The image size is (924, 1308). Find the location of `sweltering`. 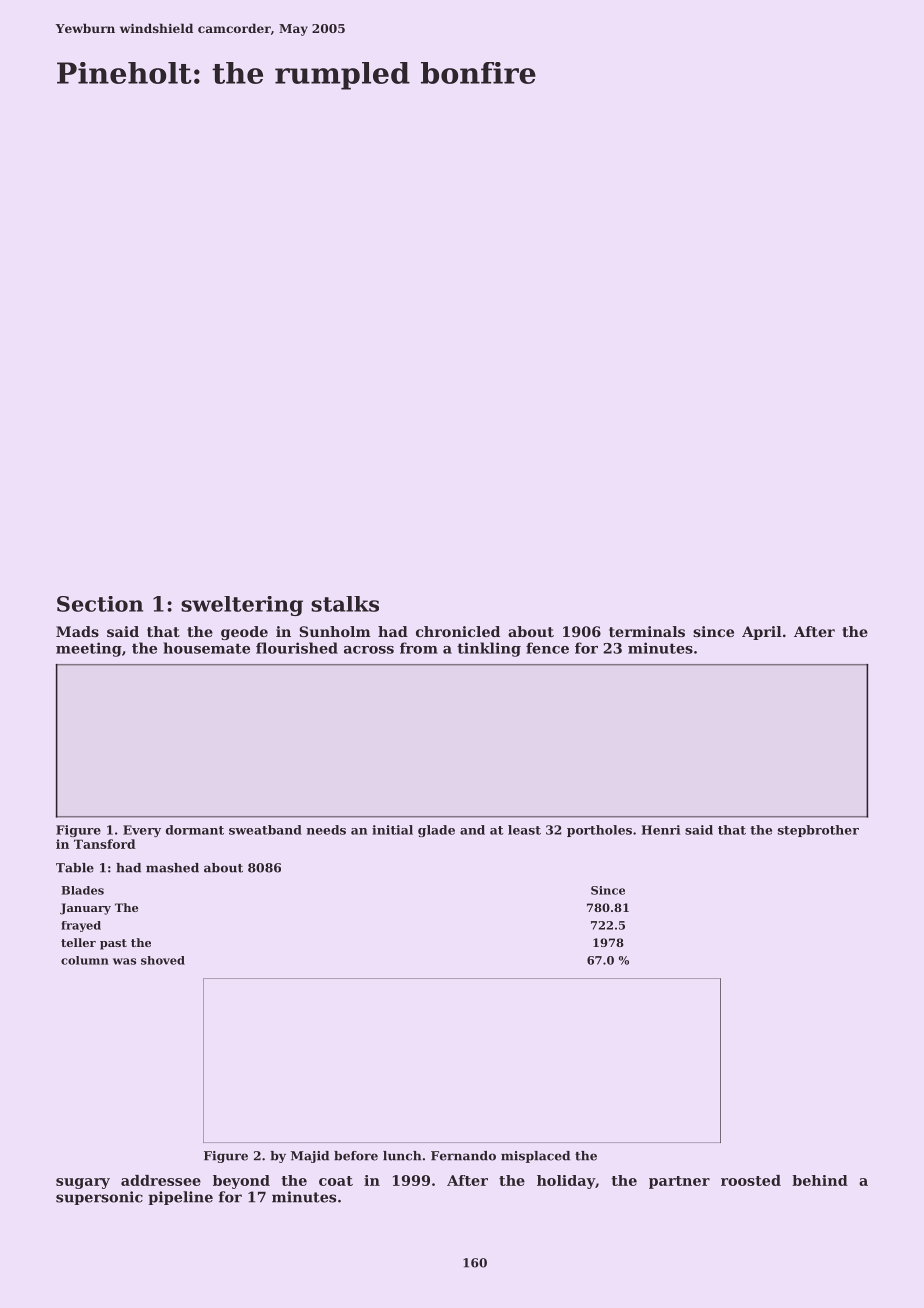

sweltering is located at coordinates (242, 606).
